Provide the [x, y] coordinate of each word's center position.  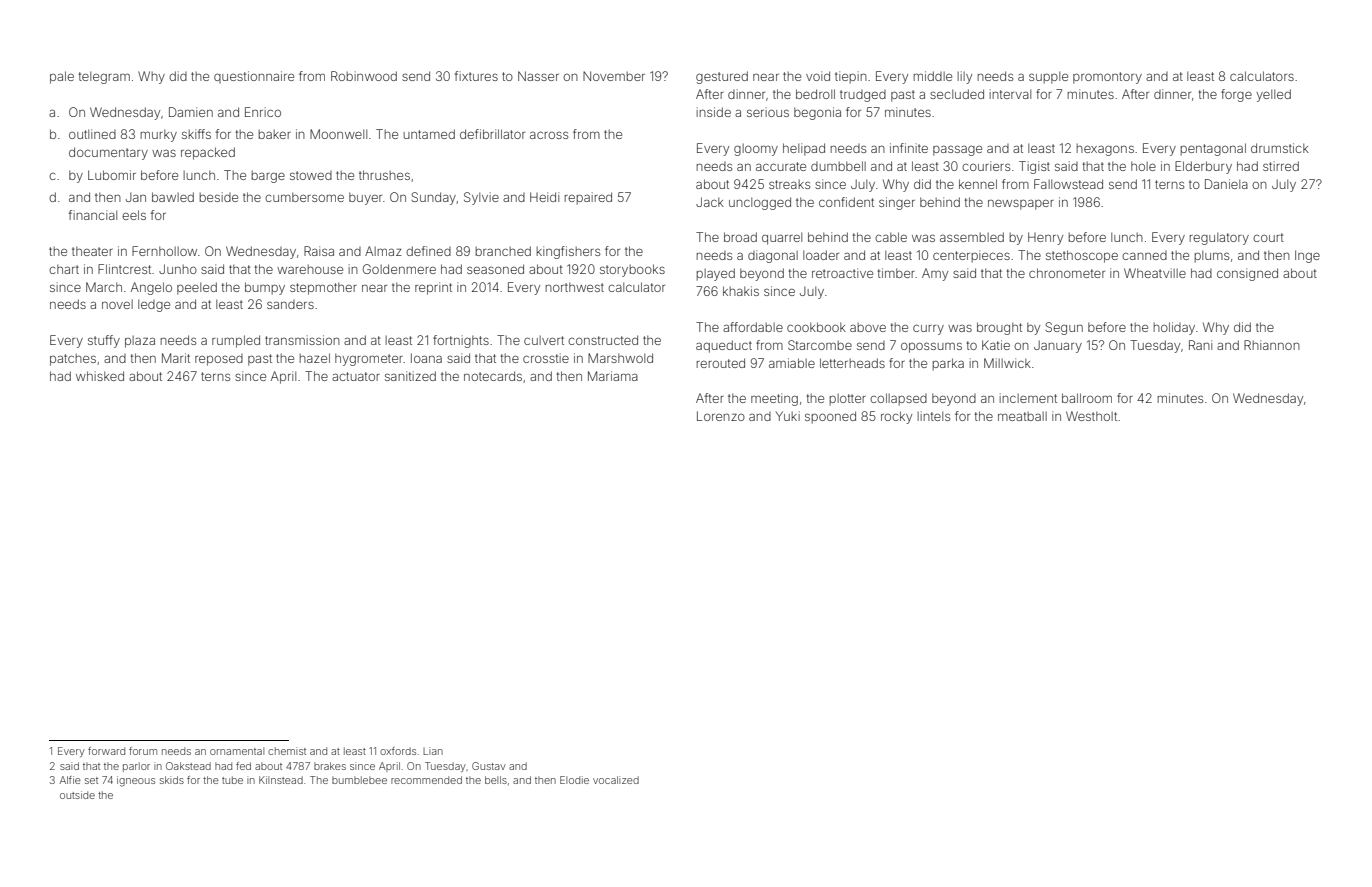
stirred [1281, 166]
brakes [330, 766]
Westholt [1091, 416]
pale [62, 77]
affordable [753, 327]
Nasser [538, 76]
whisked [100, 376]
